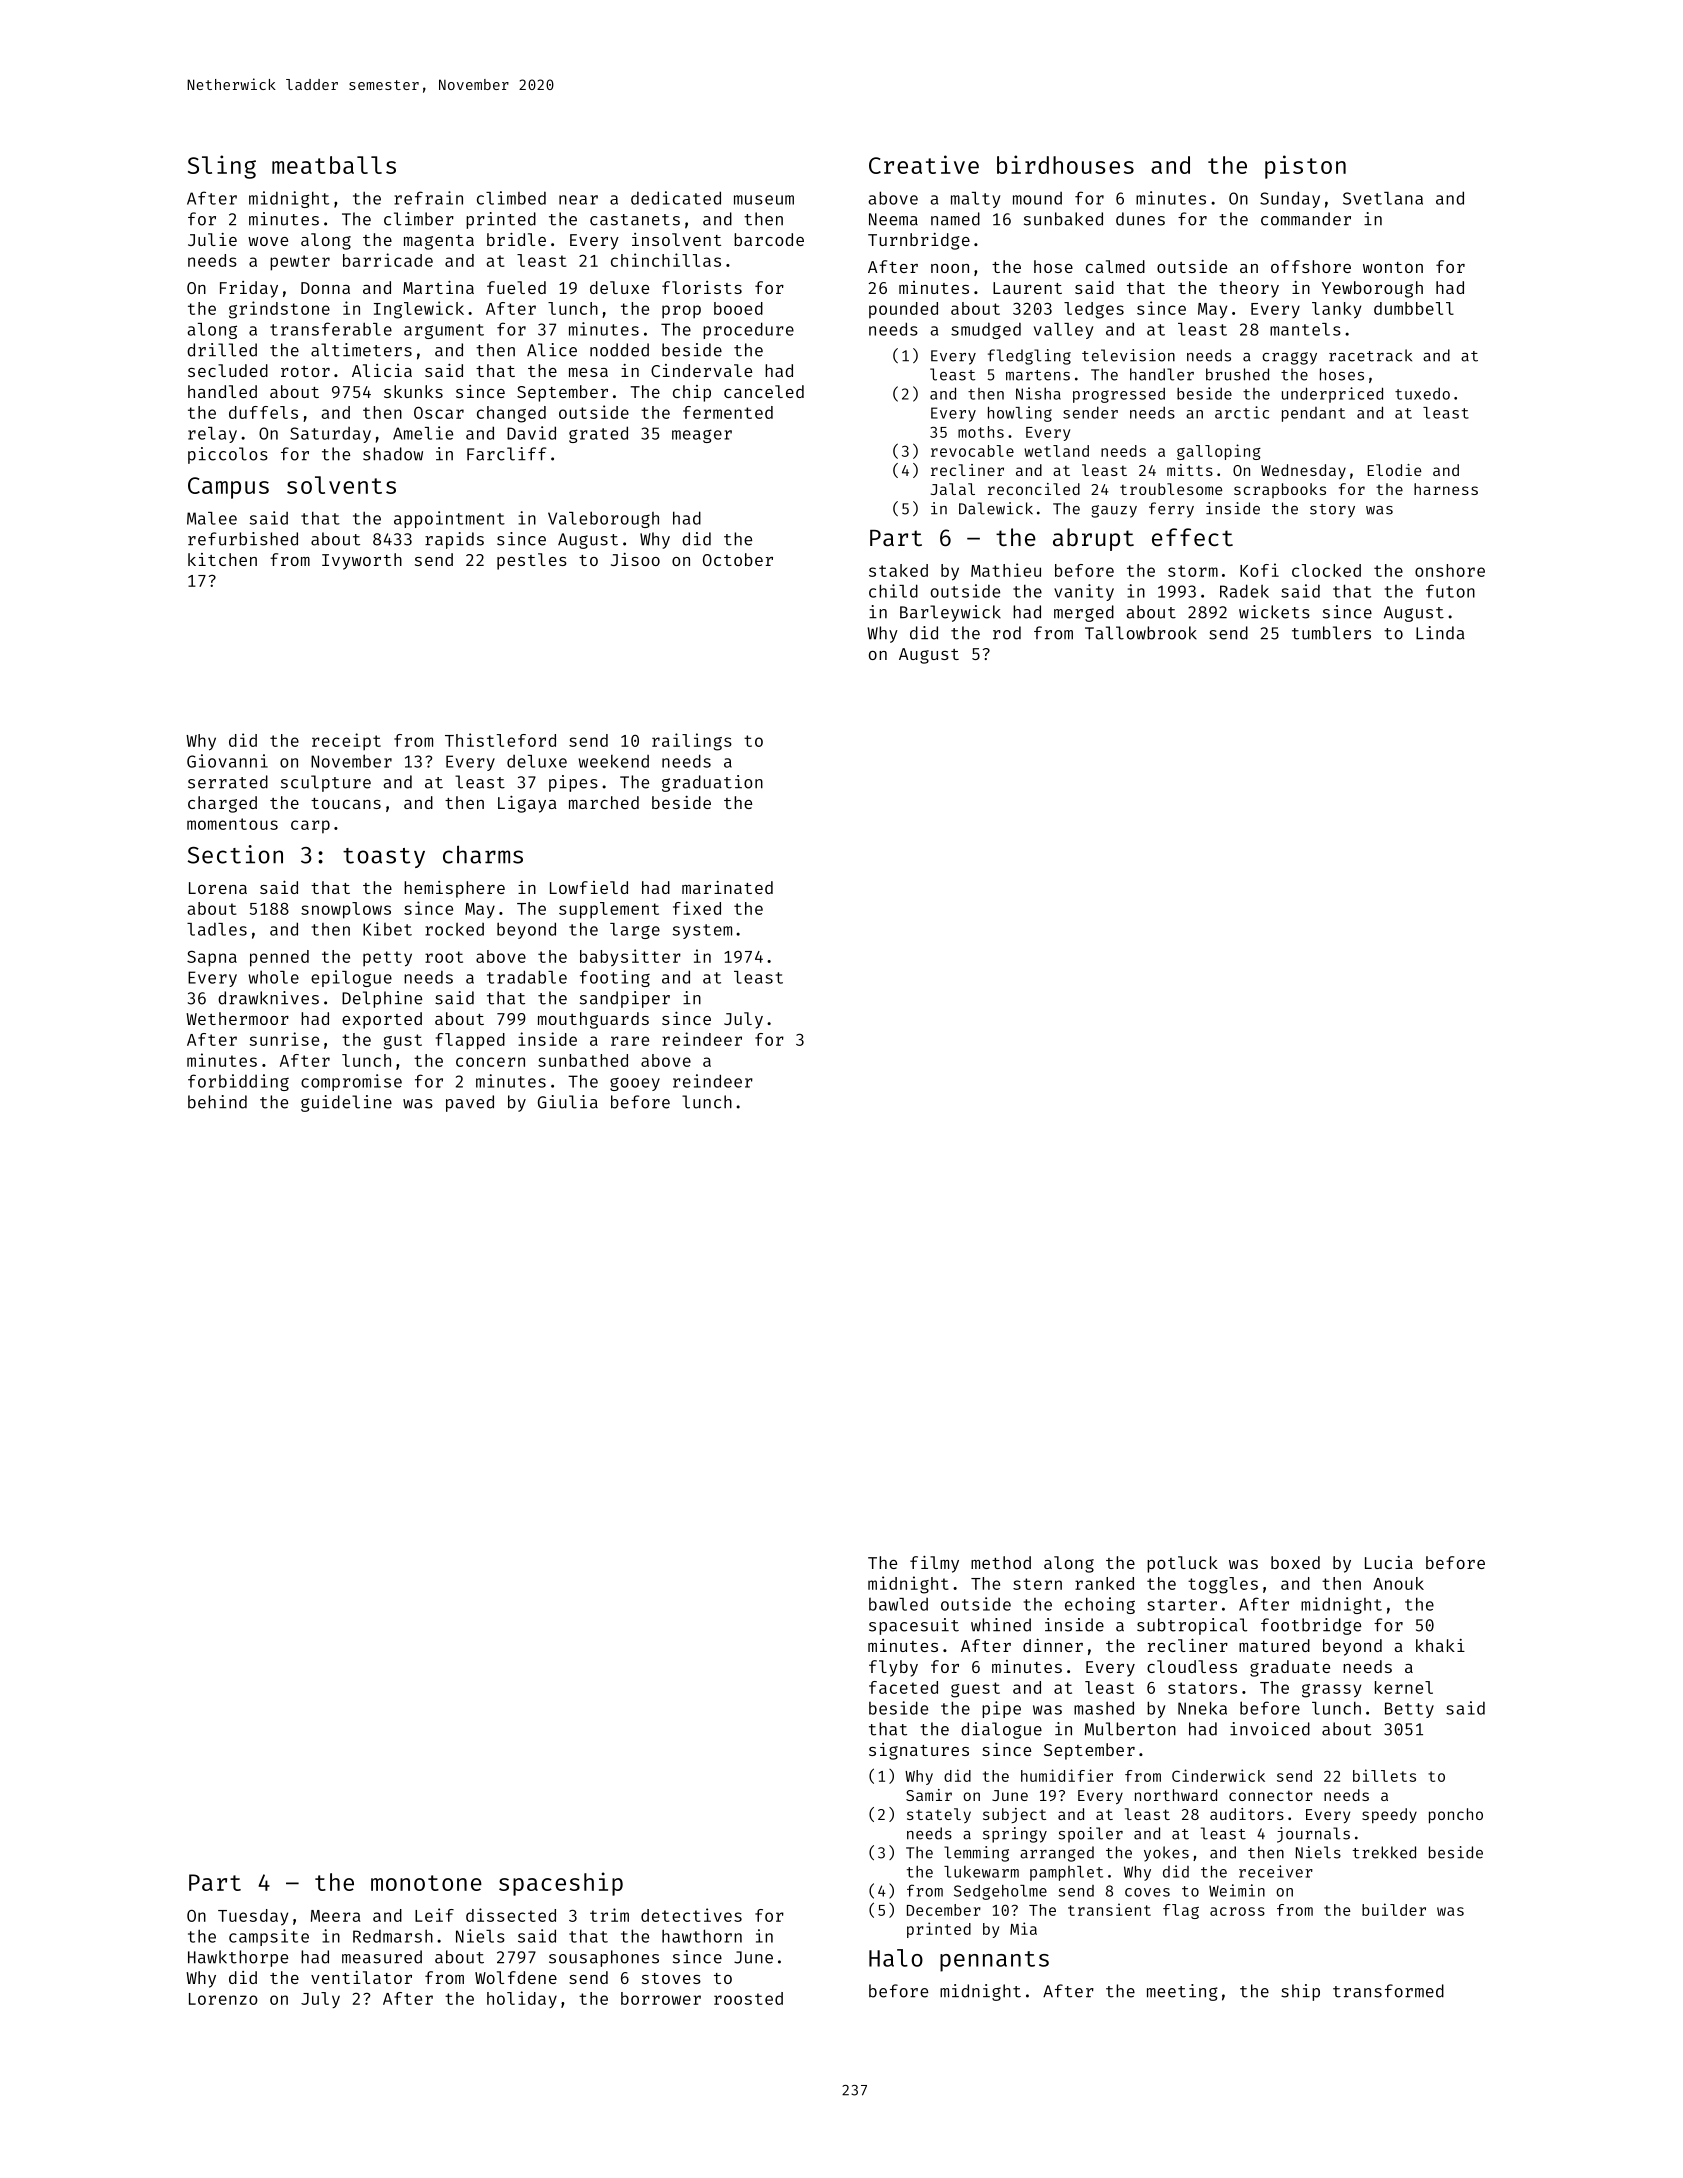 This page has width=1683, height=2178. What do you see at coordinates (1305, 167) in the page?
I see `piston` at bounding box center [1305, 167].
